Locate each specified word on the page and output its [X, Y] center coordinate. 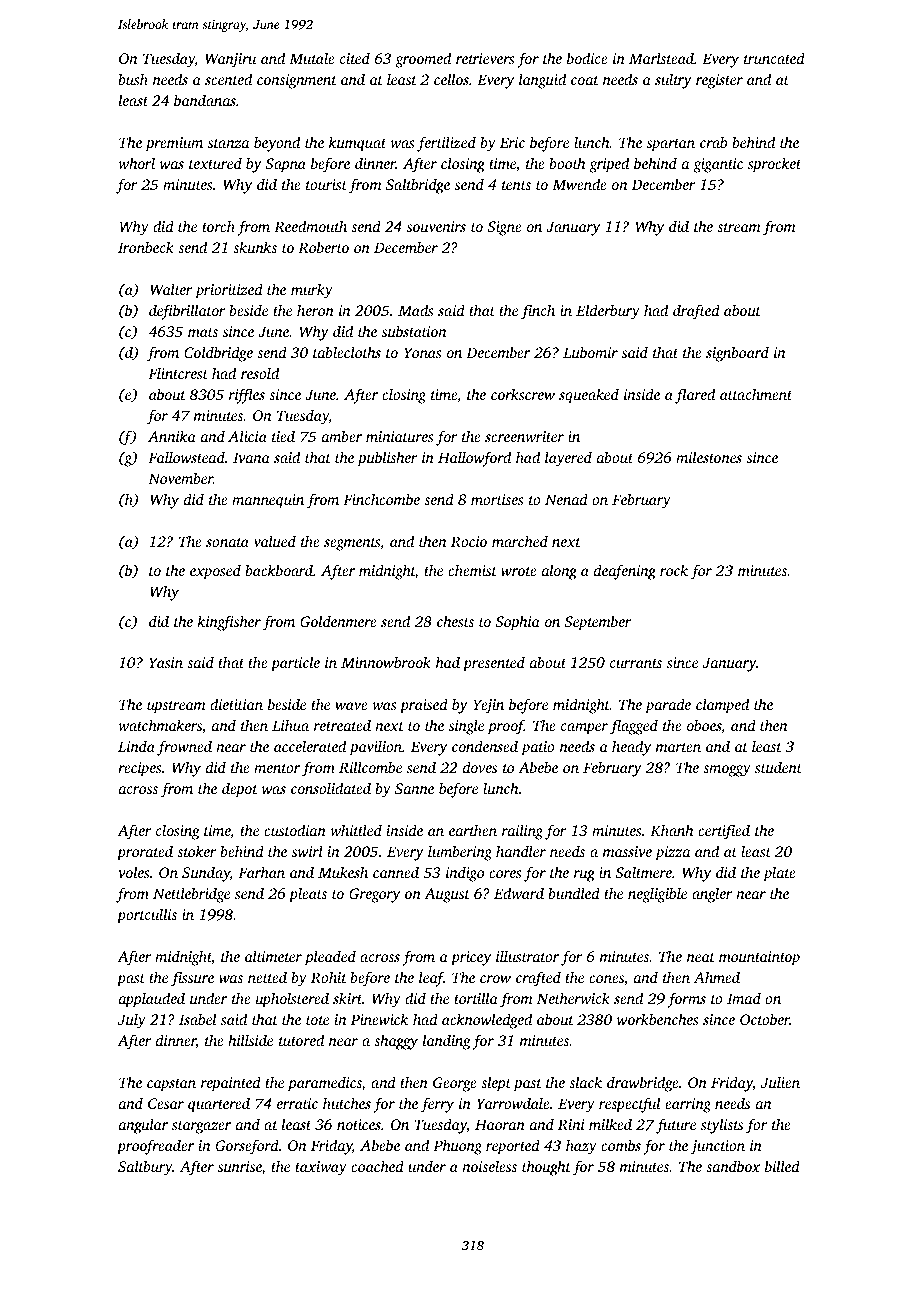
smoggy [727, 771]
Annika [172, 436]
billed [782, 1166]
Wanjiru [230, 60]
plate [779, 874]
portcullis [147, 916]
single [466, 727]
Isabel [197, 1019]
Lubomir [590, 352]
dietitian [236, 704]
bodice [587, 58]
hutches [347, 1103]
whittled [356, 830]
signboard [737, 354]
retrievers [485, 58]
